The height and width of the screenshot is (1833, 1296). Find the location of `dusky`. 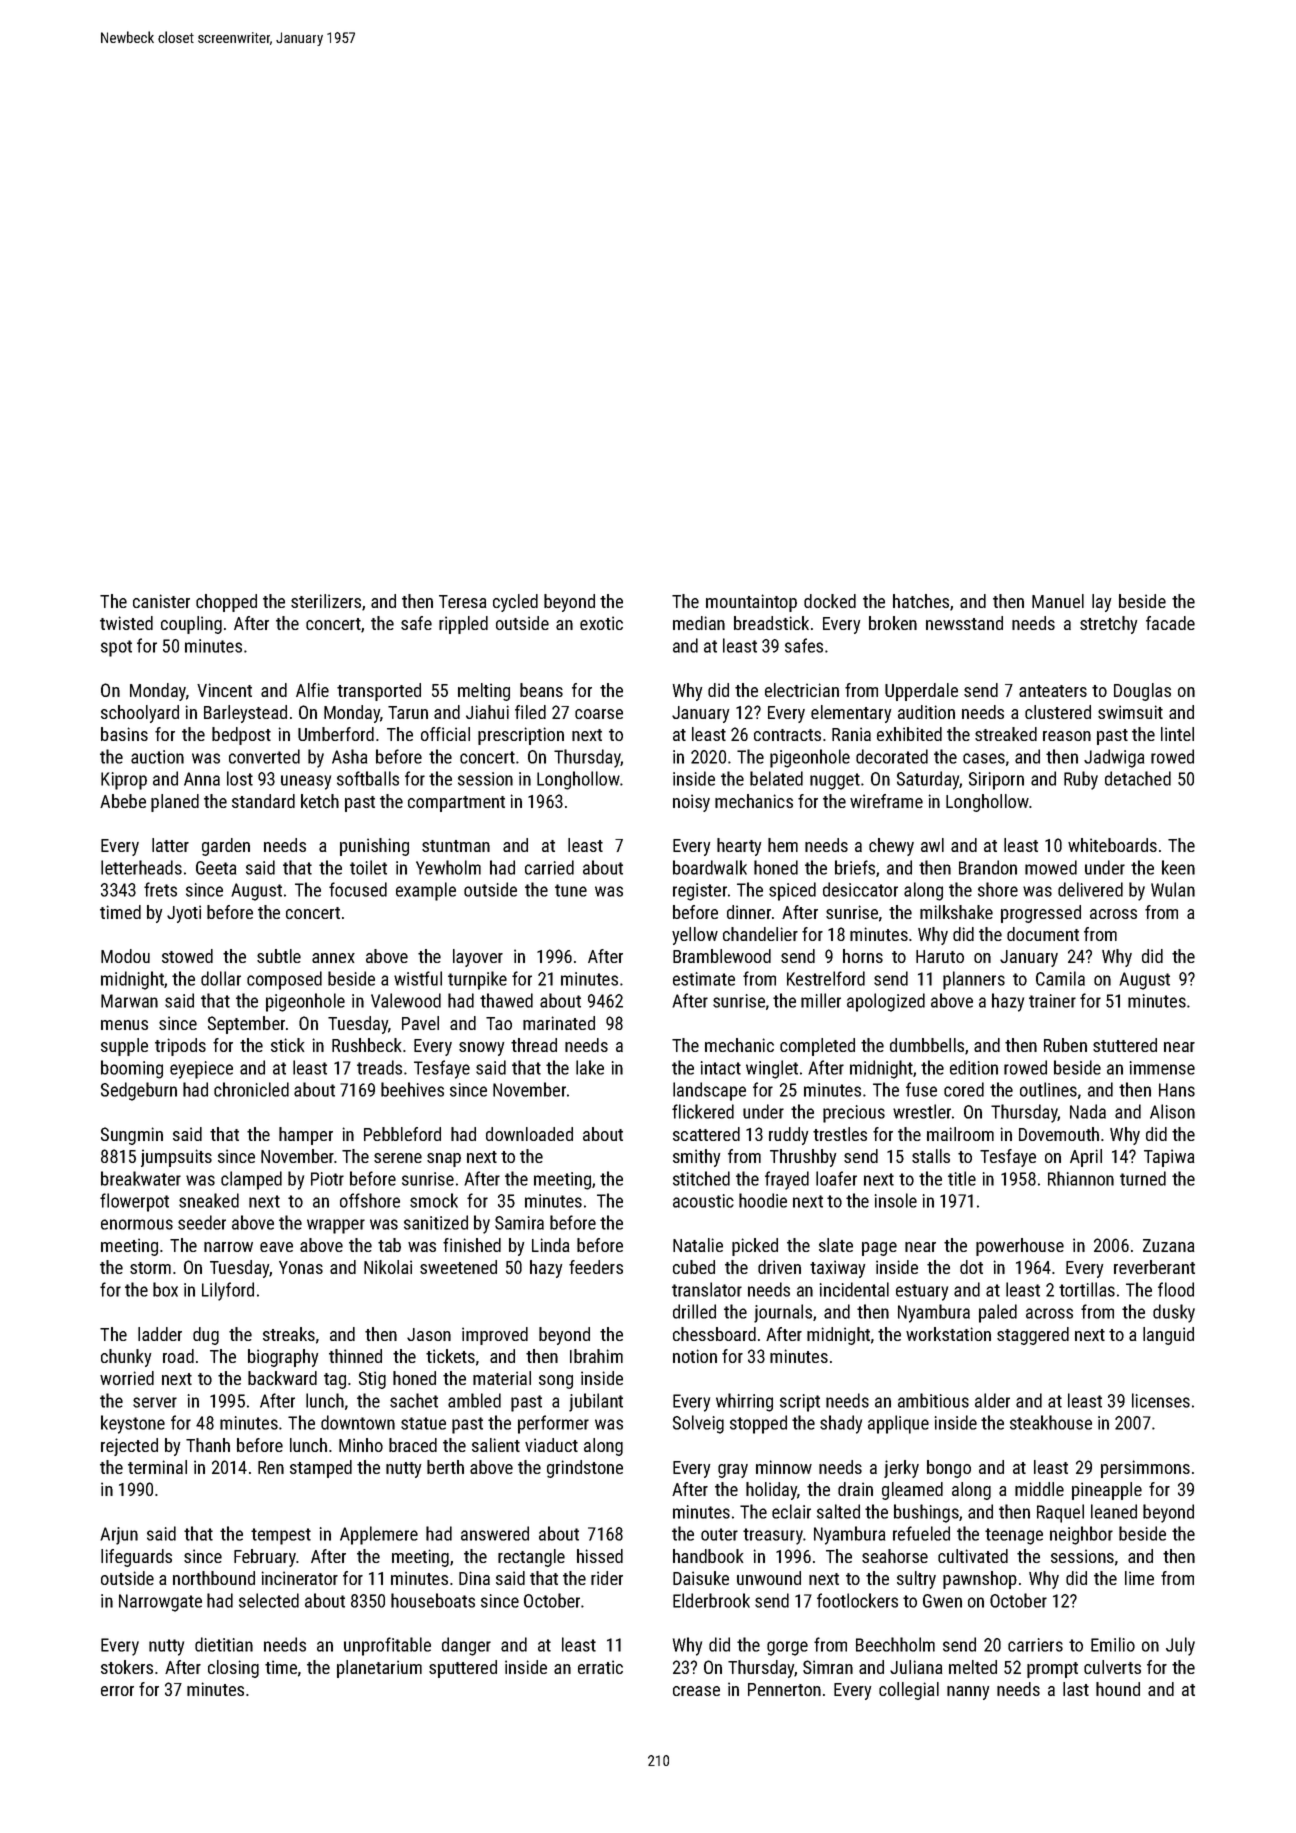

dusky is located at coordinates (1174, 1313).
